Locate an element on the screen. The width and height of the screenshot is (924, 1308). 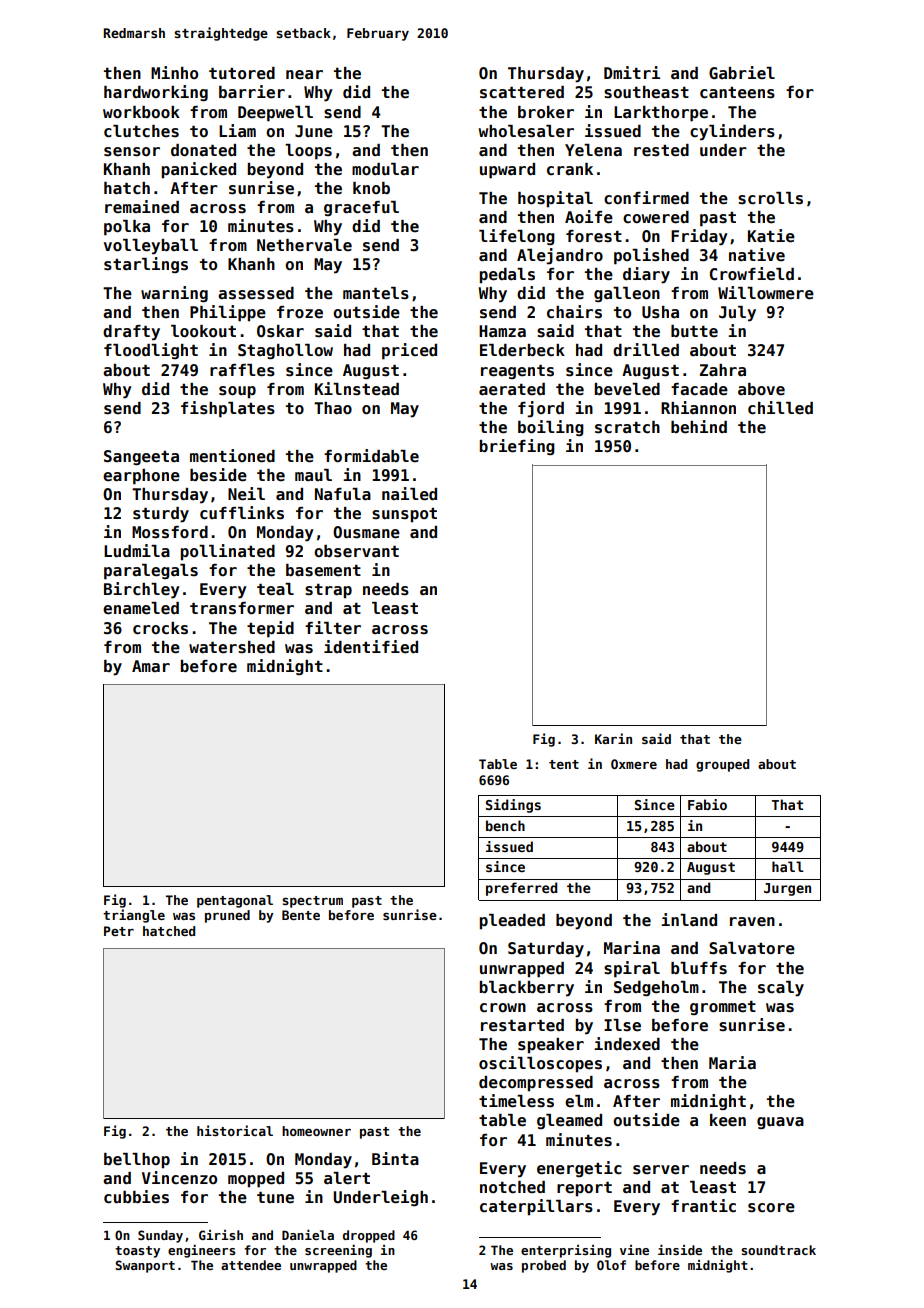
Dmitri is located at coordinates (632, 72).
